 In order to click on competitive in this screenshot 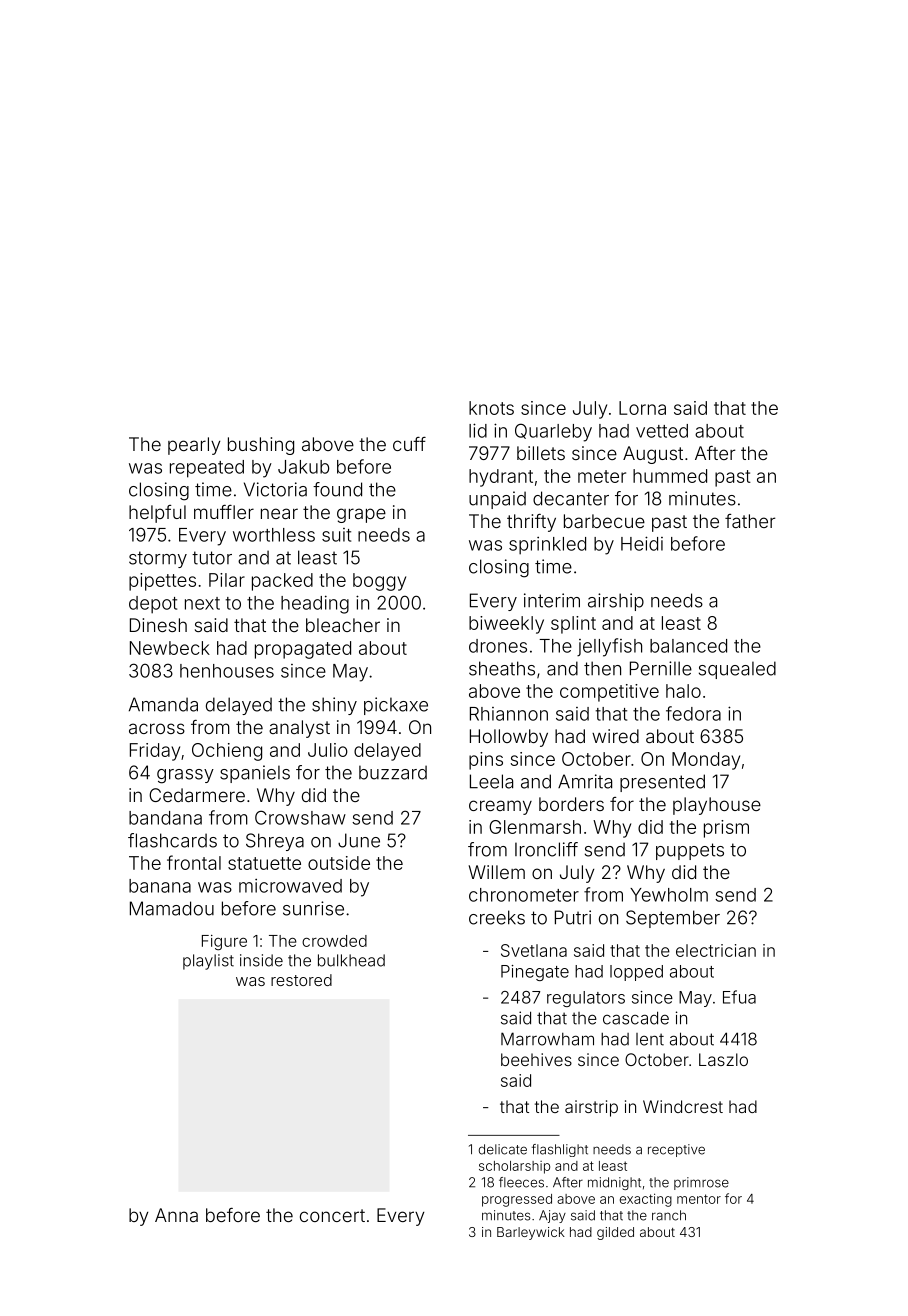, I will do `click(609, 693)`.
